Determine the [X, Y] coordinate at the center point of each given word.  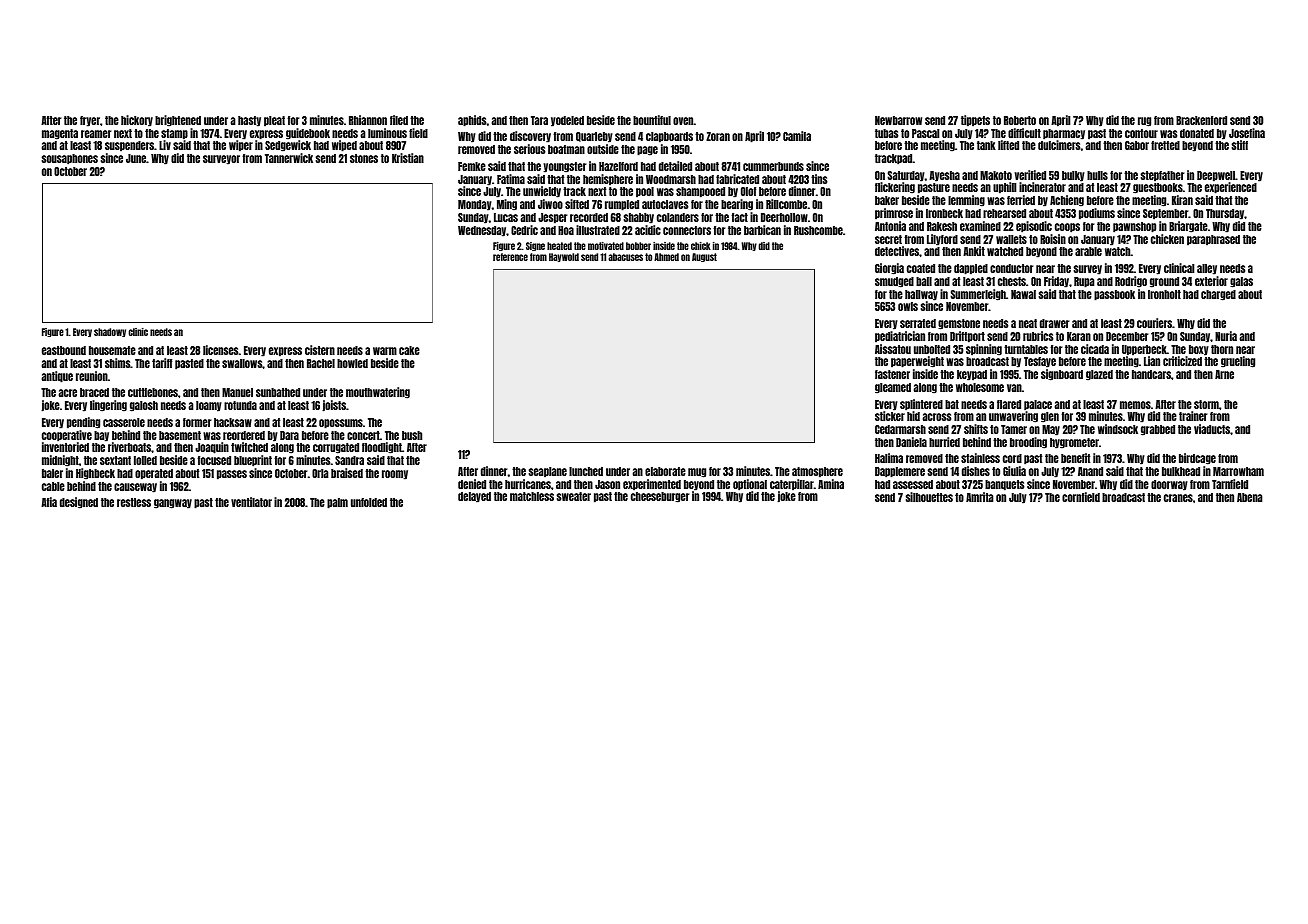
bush [412, 435]
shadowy [110, 332]
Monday [475, 205]
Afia [49, 502]
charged [1218, 295]
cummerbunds [773, 166]
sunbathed [278, 392]
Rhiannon [368, 120]
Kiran [1182, 200]
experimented [652, 485]
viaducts [1212, 429]
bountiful [652, 120]
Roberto [1020, 120]
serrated [918, 323]
